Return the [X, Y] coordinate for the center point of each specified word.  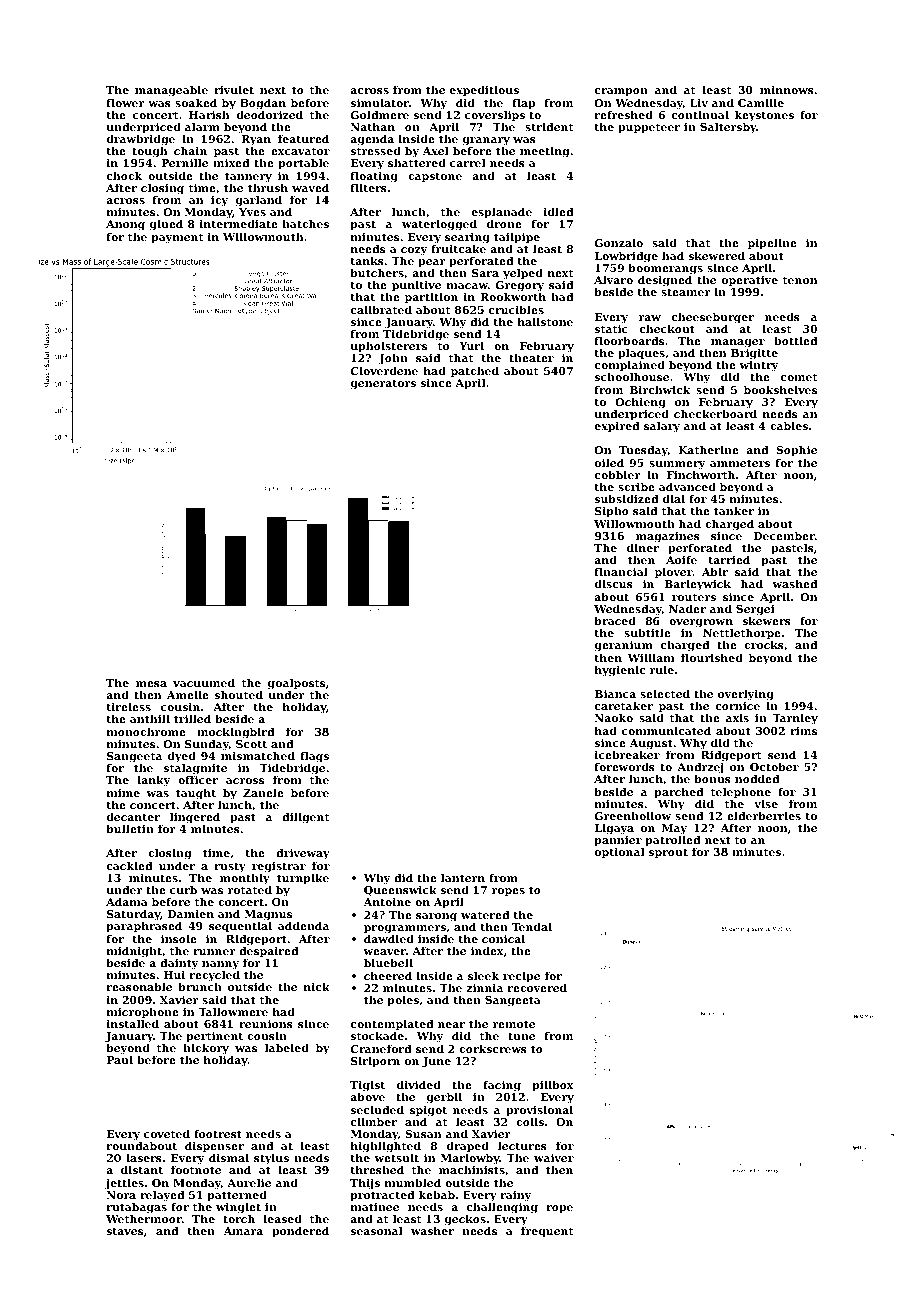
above [367, 1097]
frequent [547, 1232]
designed [665, 281]
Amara [243, 1231]
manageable [171, 91]
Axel [435, 150]
